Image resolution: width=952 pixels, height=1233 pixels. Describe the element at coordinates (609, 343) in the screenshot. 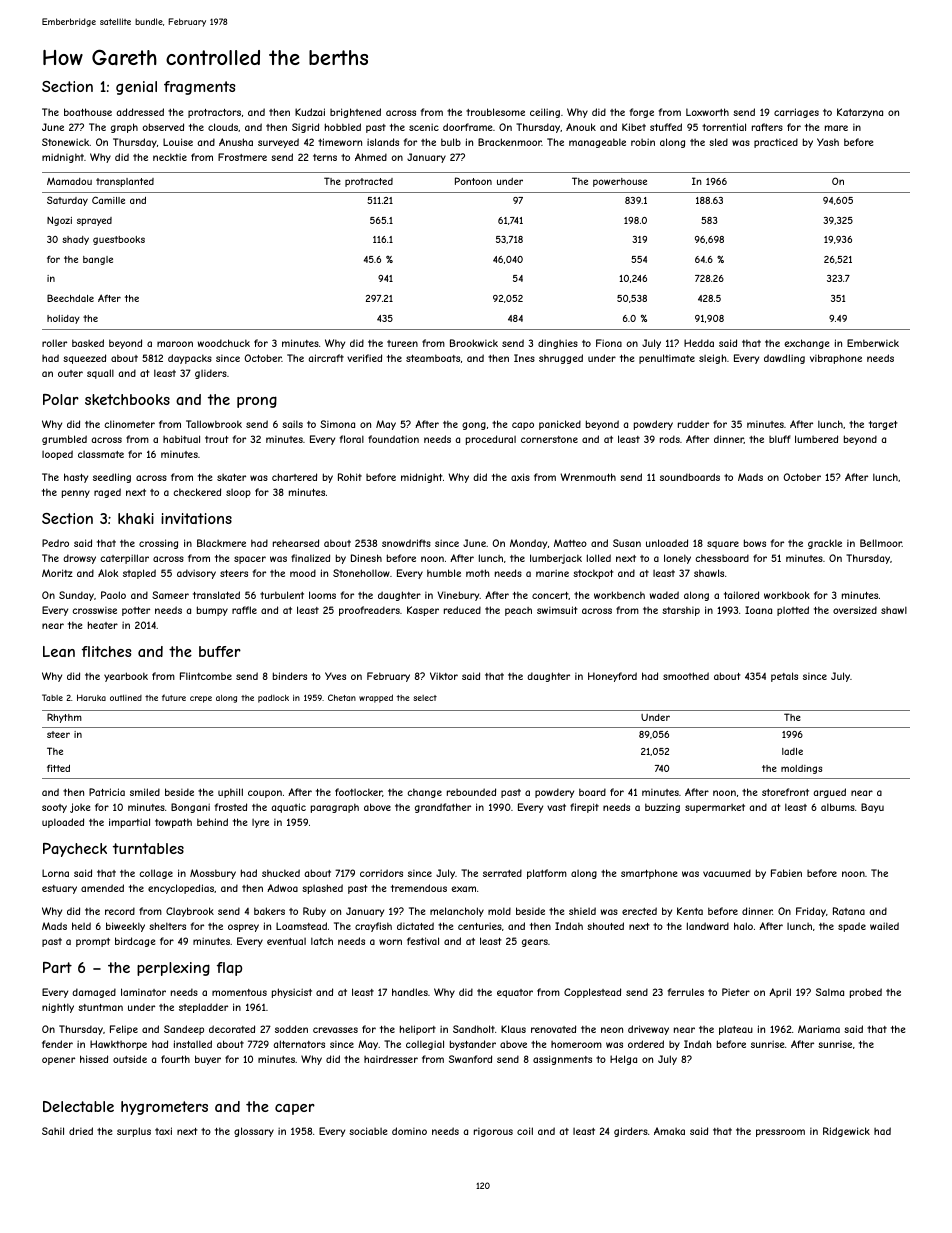

I see `Fiona` at that location.
